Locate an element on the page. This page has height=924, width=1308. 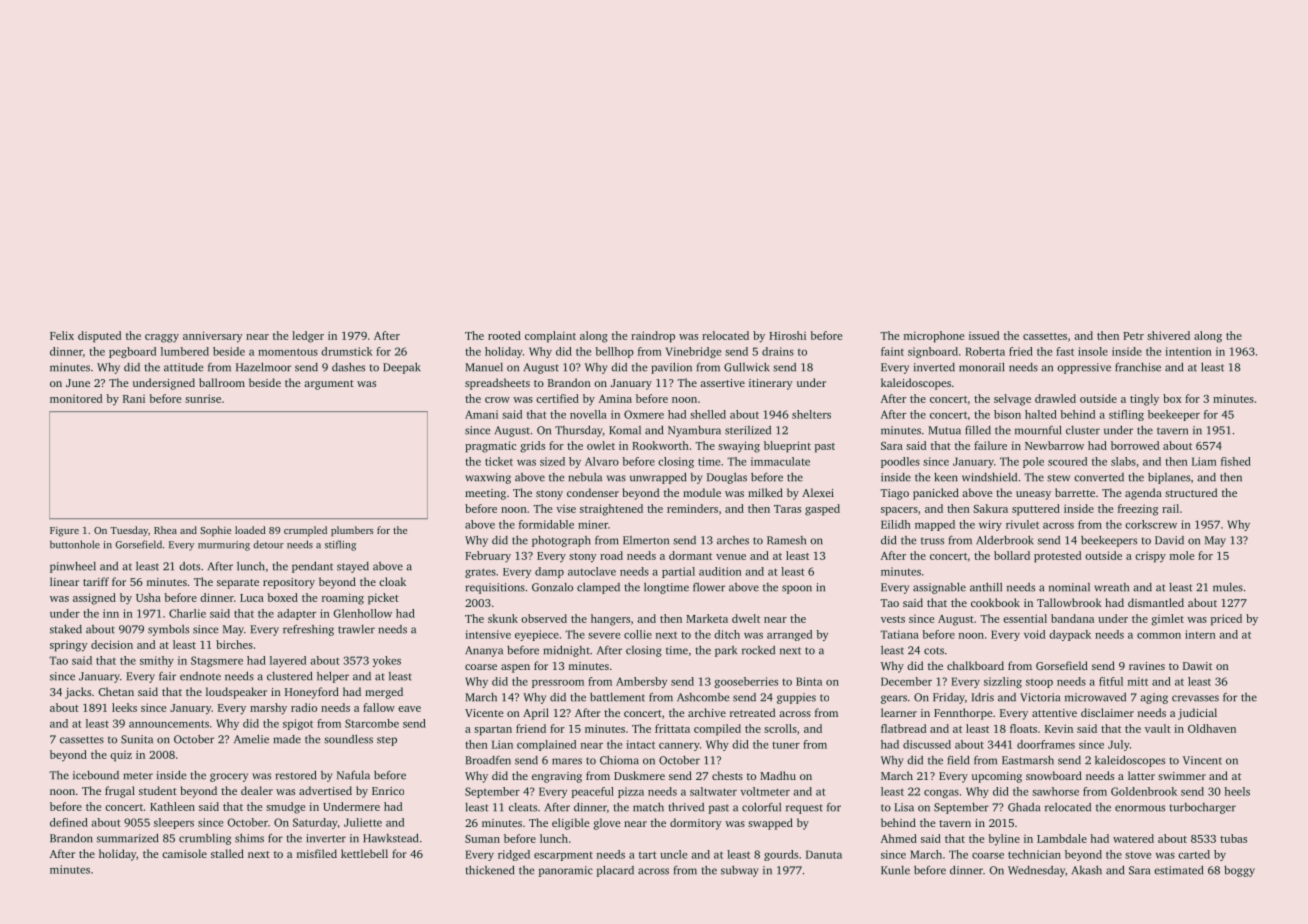
common is located at coordinates (1159, 636).
